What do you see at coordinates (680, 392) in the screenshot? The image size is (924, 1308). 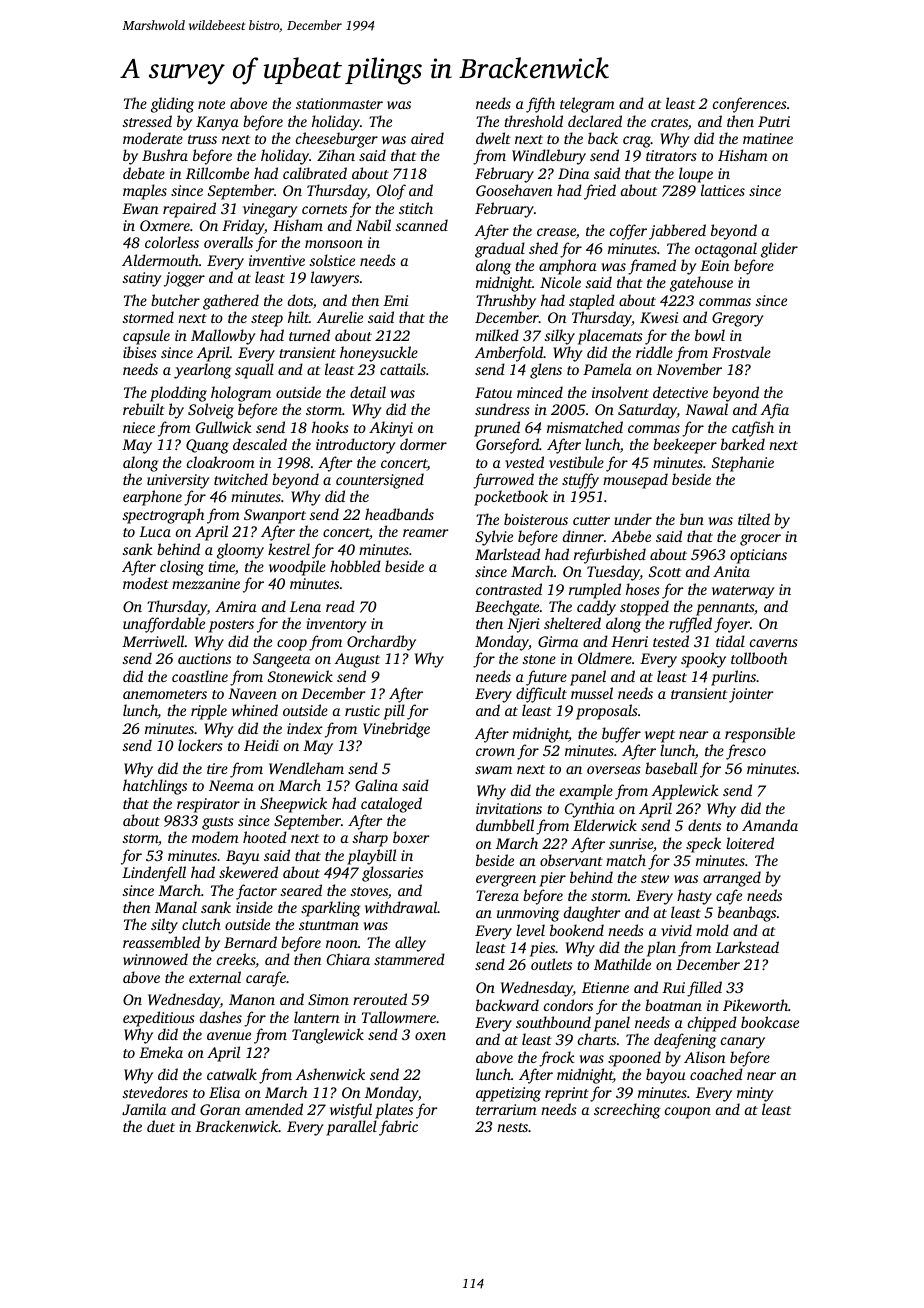 I see `detective` at bounding box center [680, 392].
